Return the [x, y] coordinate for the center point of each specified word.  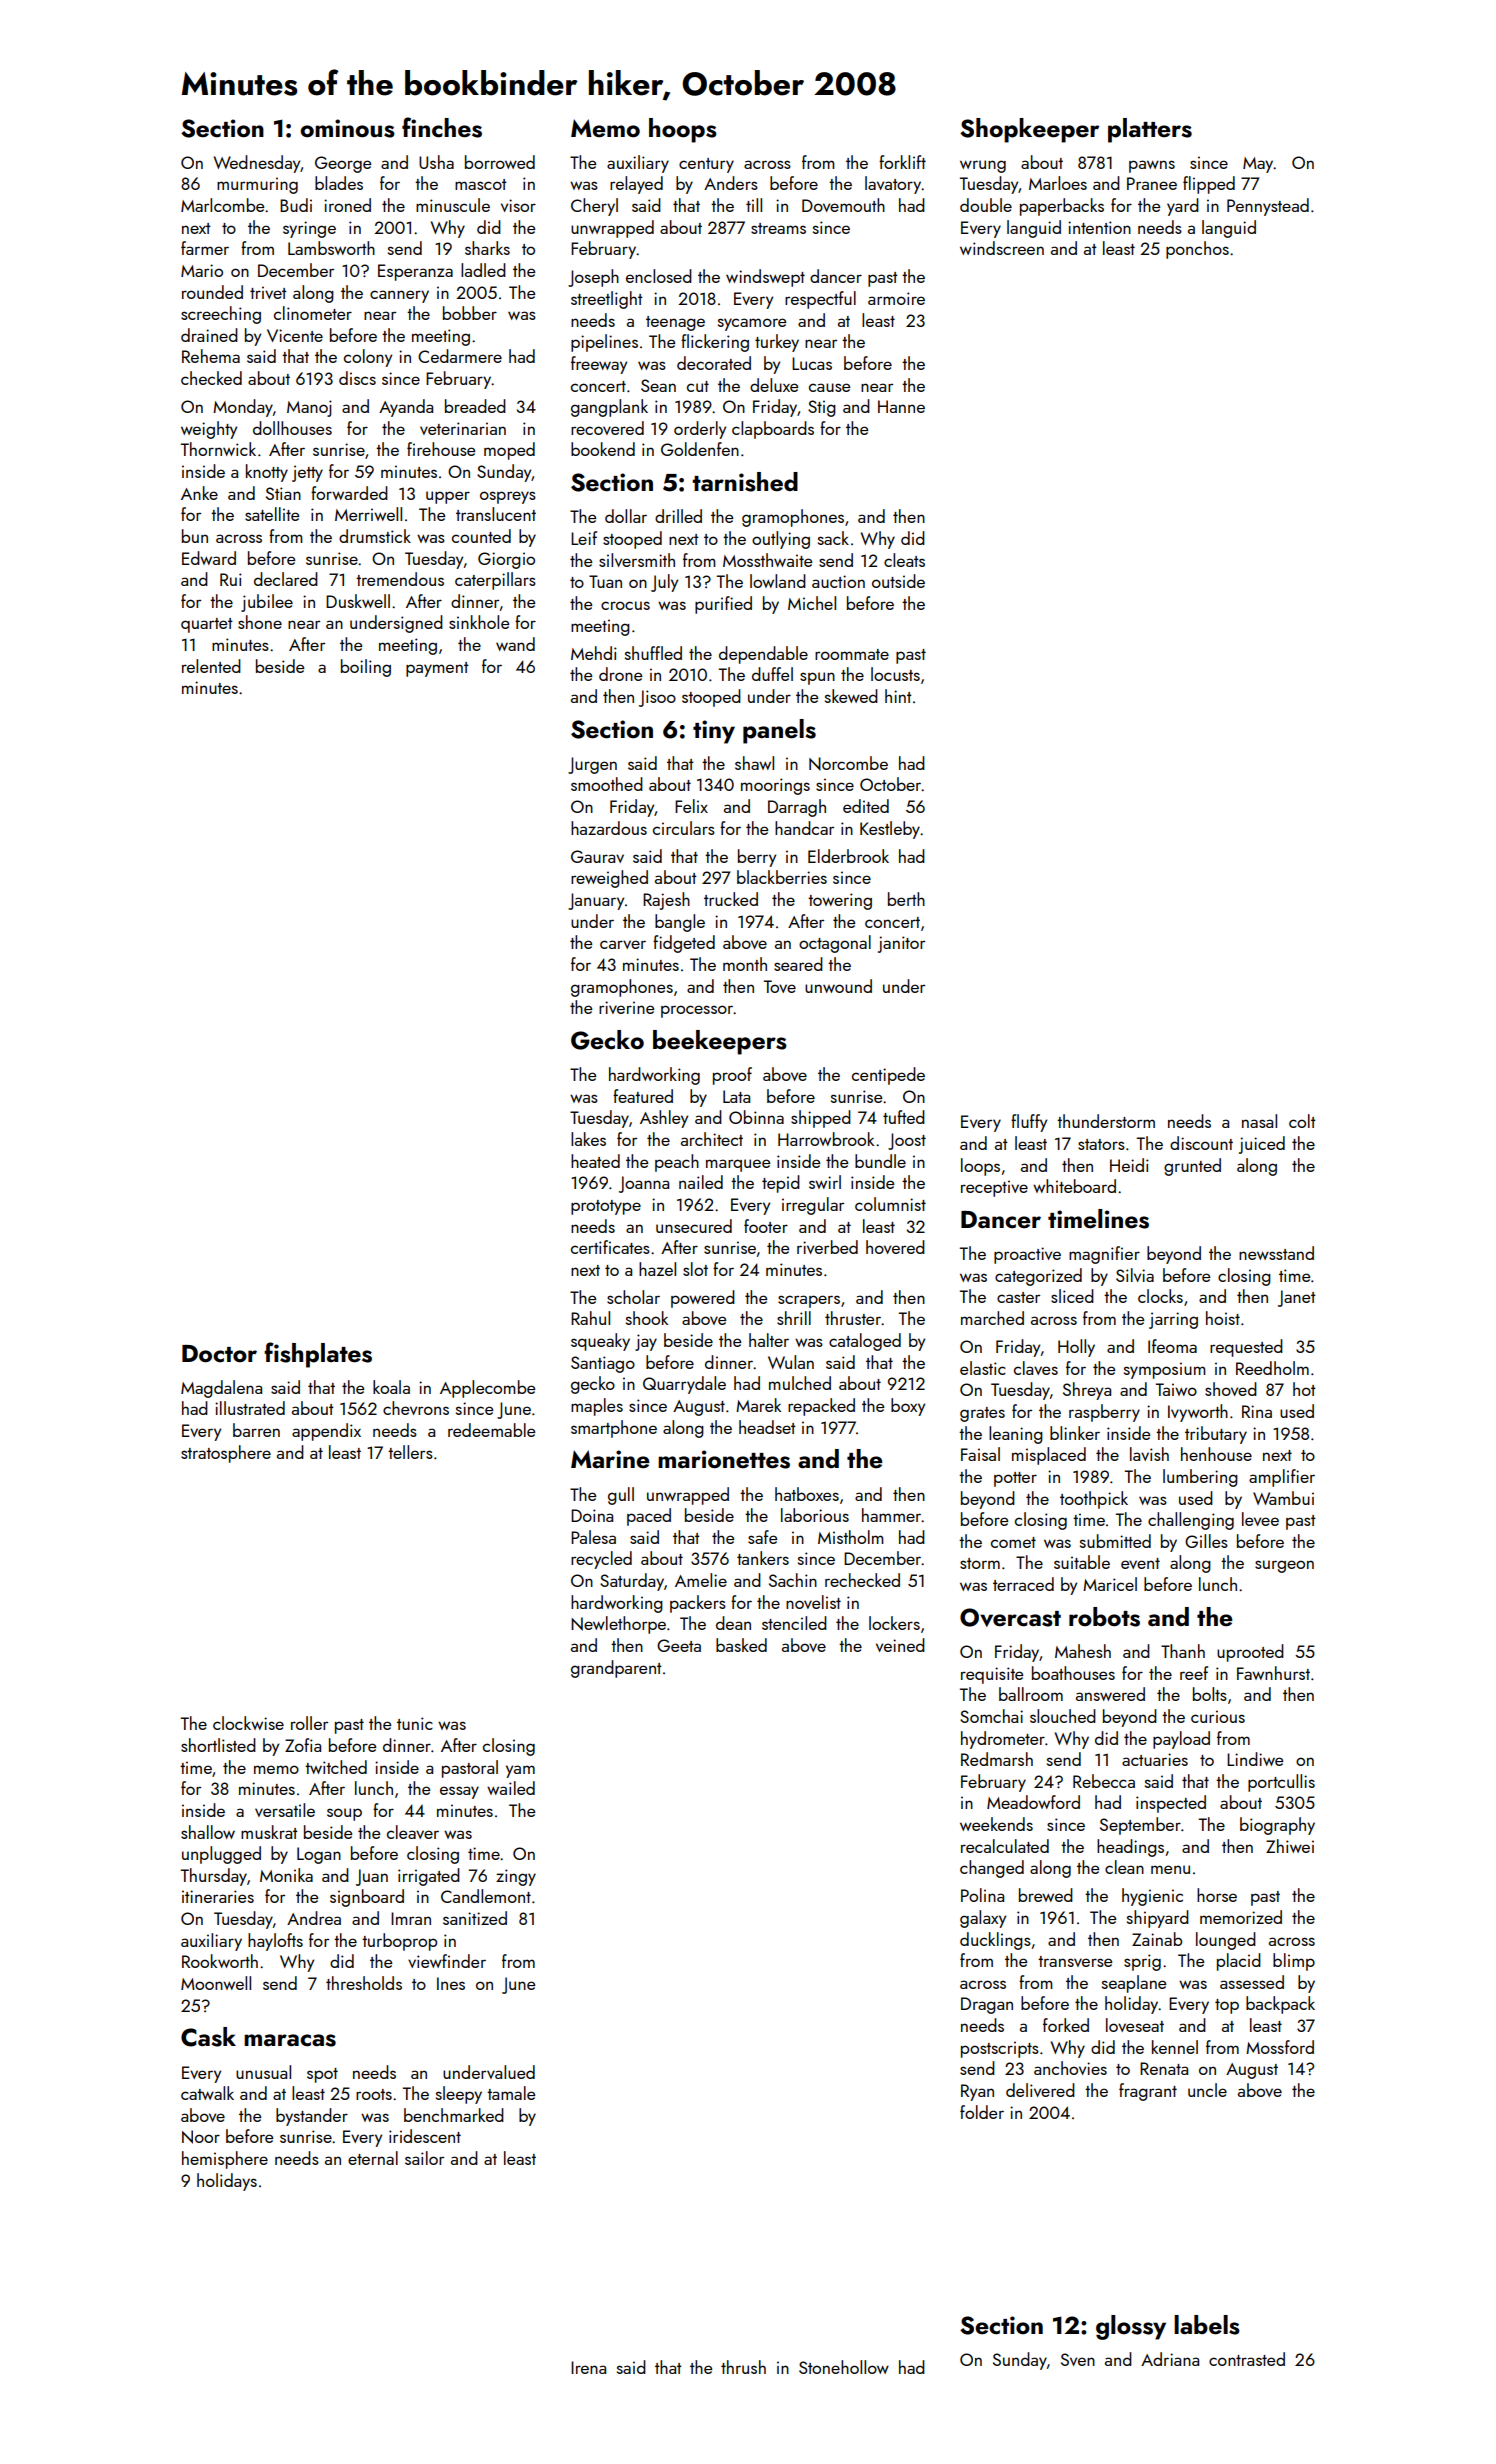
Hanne [901, 406]
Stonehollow [844, 2367]
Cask [208, 2037]
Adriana [1170, 2359]
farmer [205, 248]
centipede [888, 1076]
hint [898, 696]
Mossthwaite [767, 560]
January [596, 901]
